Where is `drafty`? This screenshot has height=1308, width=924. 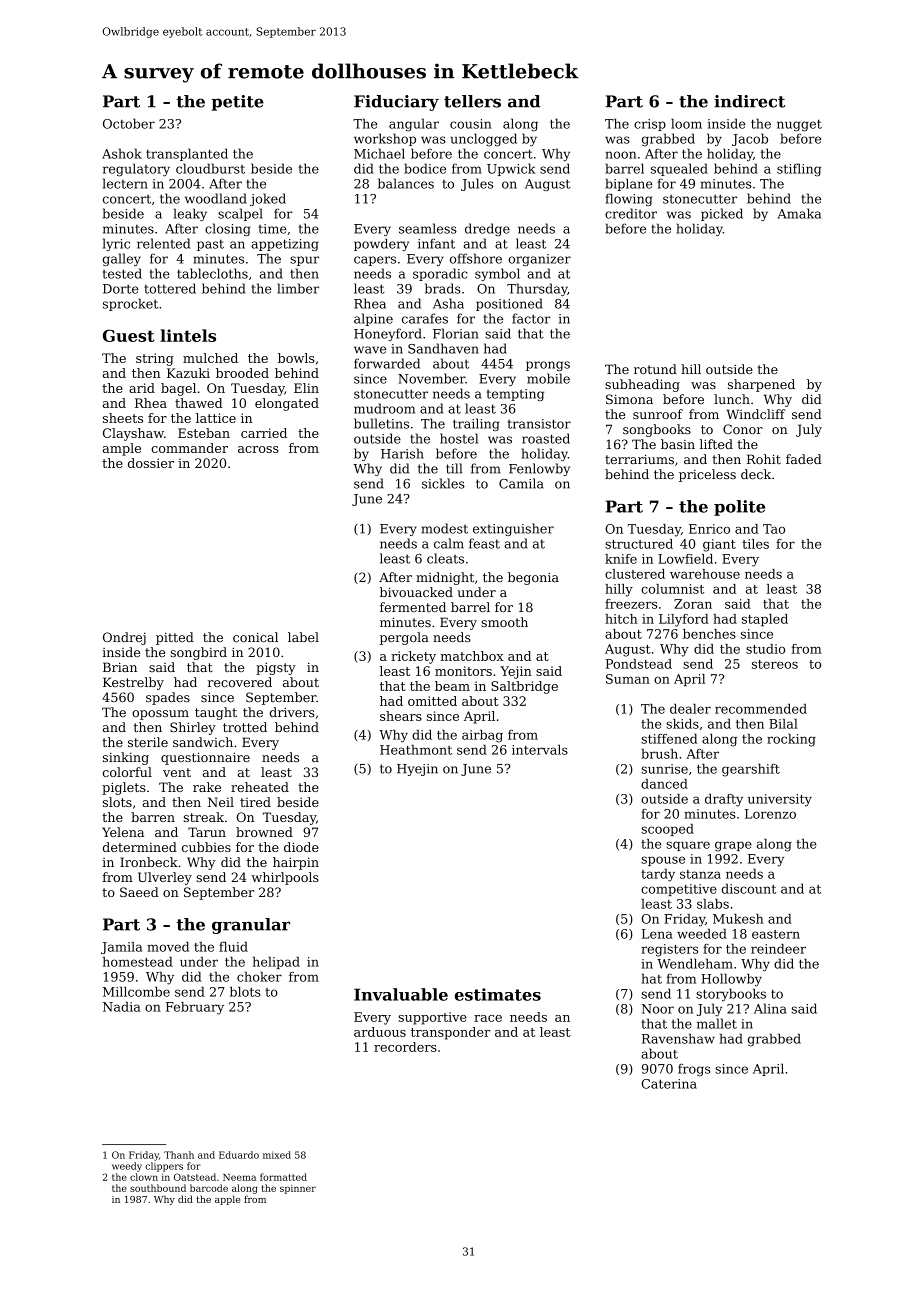 drafty is located at coordinates (724, 800).
